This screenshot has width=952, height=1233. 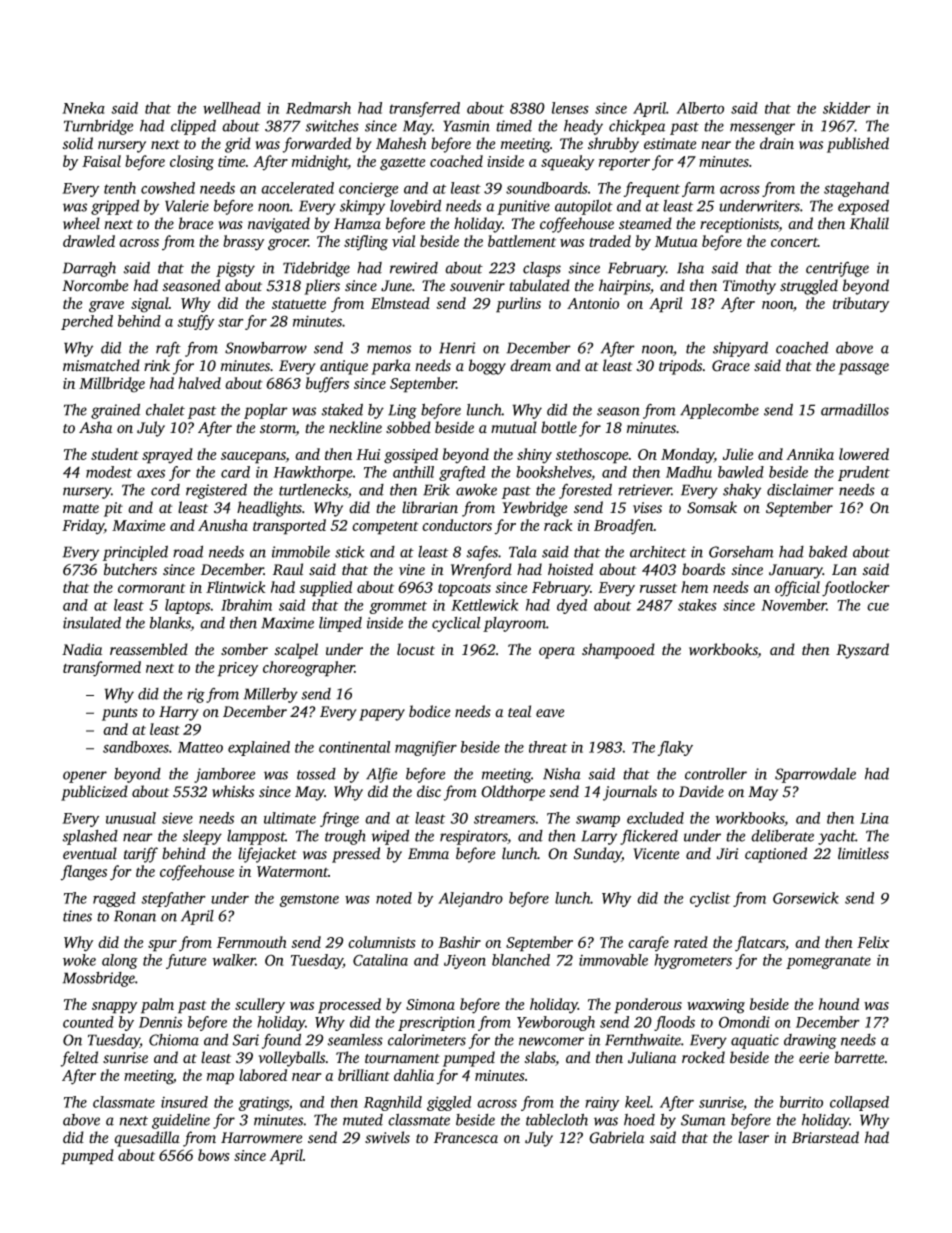 What do you see at coordinates (279, 225) in the screenshot?
I see `navigated` at bounding box center [279, 225].
